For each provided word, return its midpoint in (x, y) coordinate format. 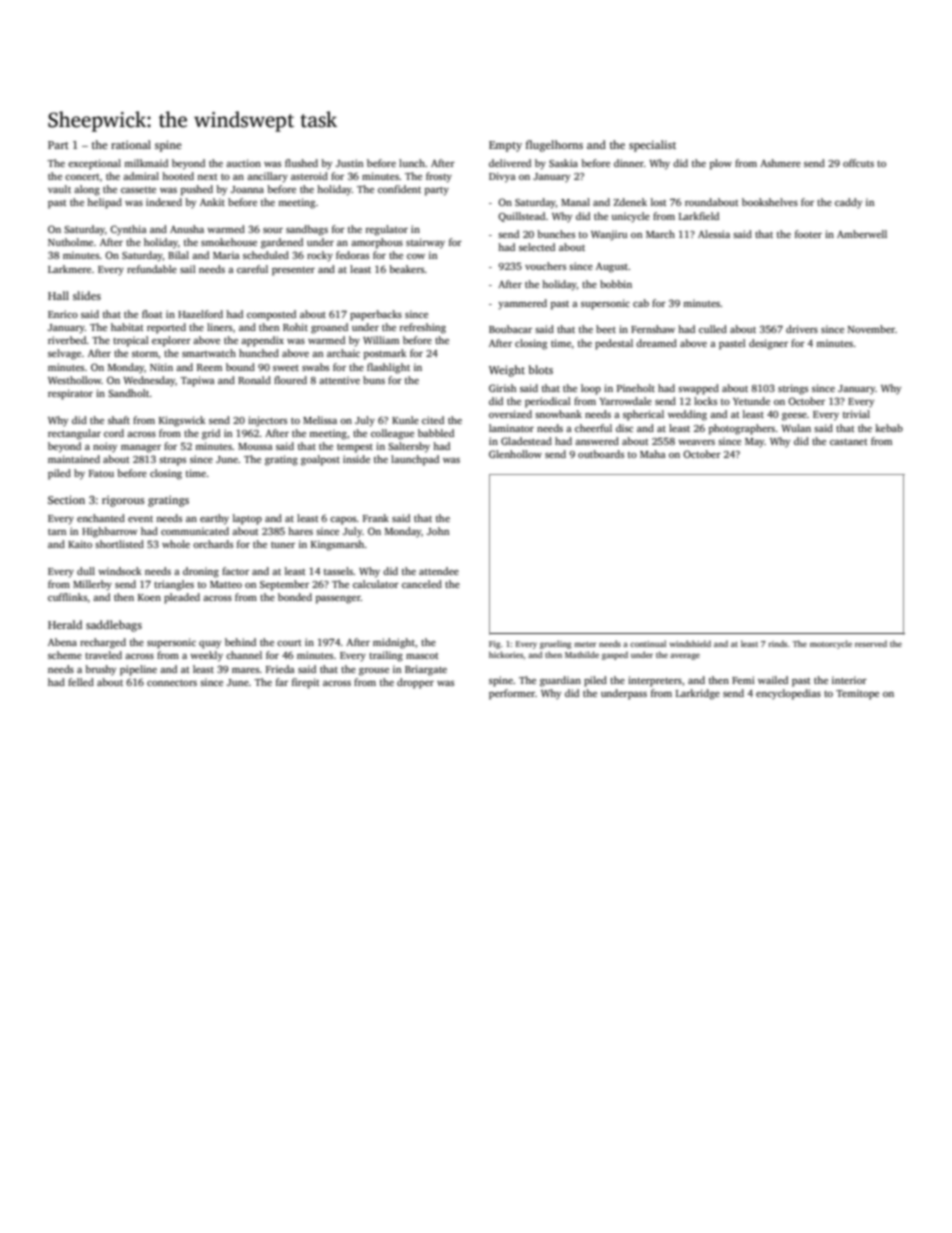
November (871, 329)
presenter (293, 271)
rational (131, 144)
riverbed (67, 340)
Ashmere (780, 163)
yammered (522, 304)
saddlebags (114, 626)
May (755, 442)
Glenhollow (515, 454)
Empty (505, 146)
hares (300, 531)
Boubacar (510, 329)
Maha (653, 454)
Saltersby (409, 447)
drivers (802, 329)
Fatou (101, 473)
